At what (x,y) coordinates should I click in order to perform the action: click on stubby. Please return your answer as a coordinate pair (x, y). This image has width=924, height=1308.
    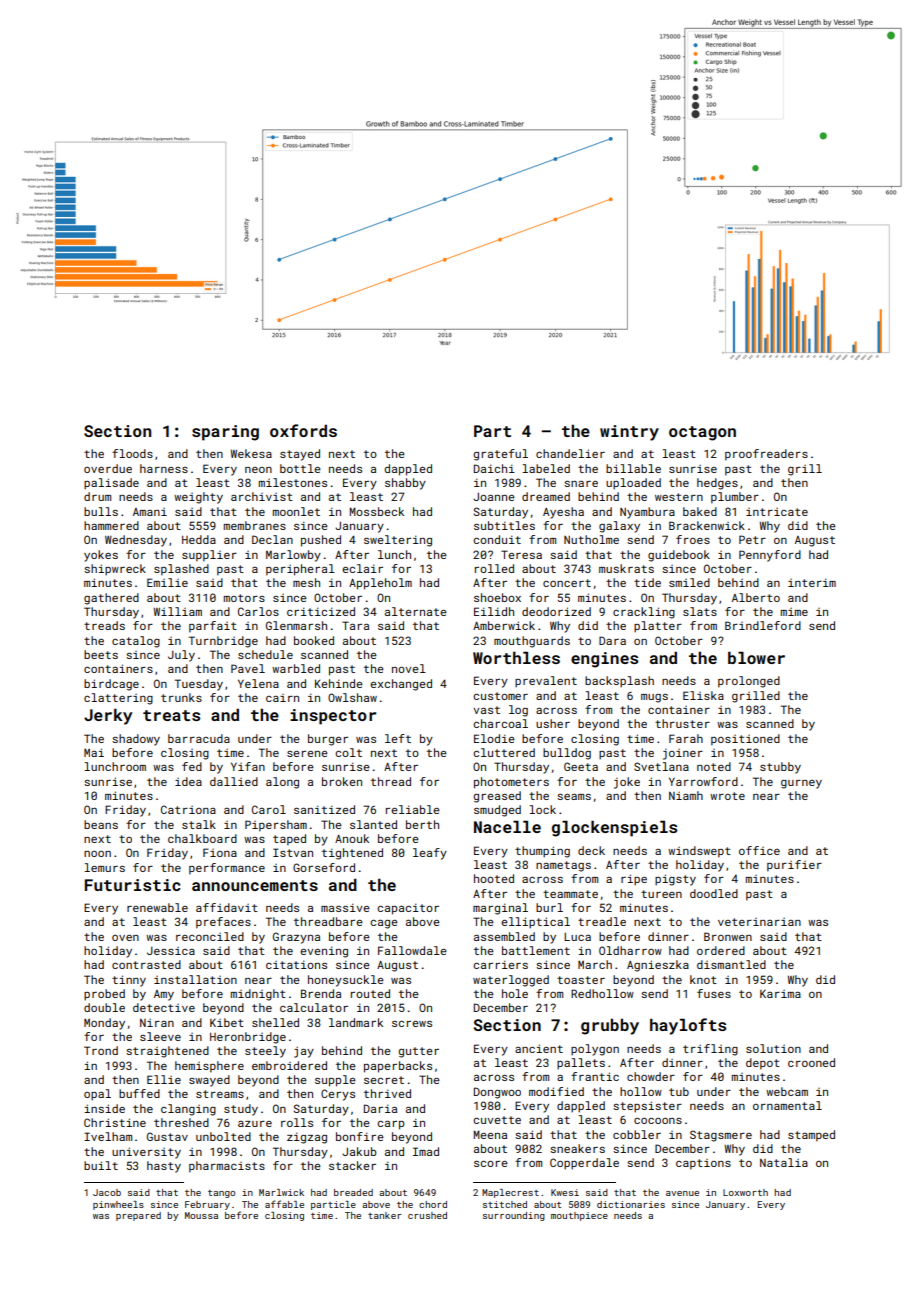
    Looking at the image, I should click on (780, 768).
